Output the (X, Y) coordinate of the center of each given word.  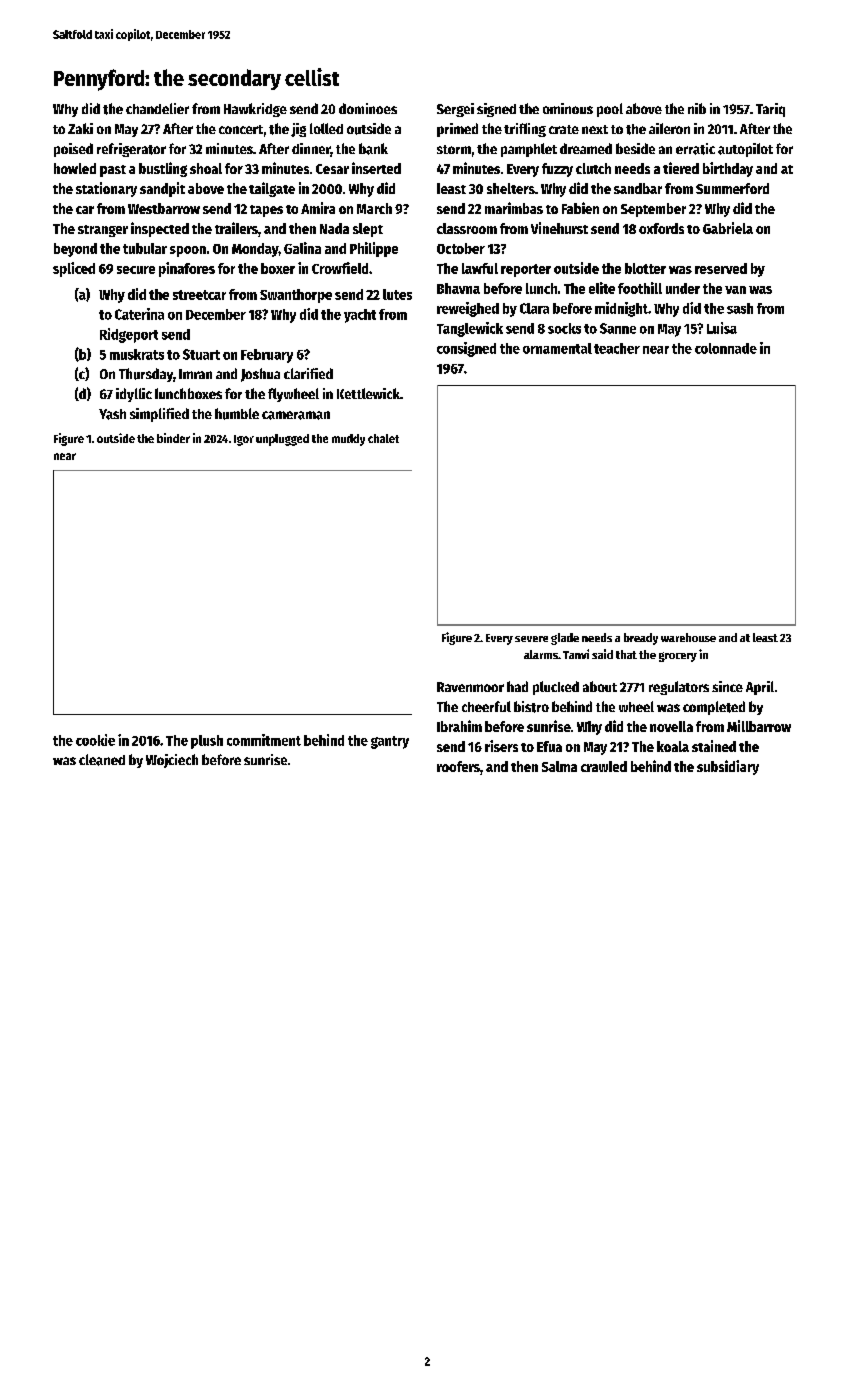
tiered (681, 168)
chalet (383, 438)
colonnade (726, 348)
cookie (95, 740)
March (374, 208)
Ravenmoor (470, 687)
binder (173, 438)
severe (531, 639)
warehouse (688, 637)
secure (136, 270)
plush (207, 742)
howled (75, 168)
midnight (621, 309)
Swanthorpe (296, 296)
